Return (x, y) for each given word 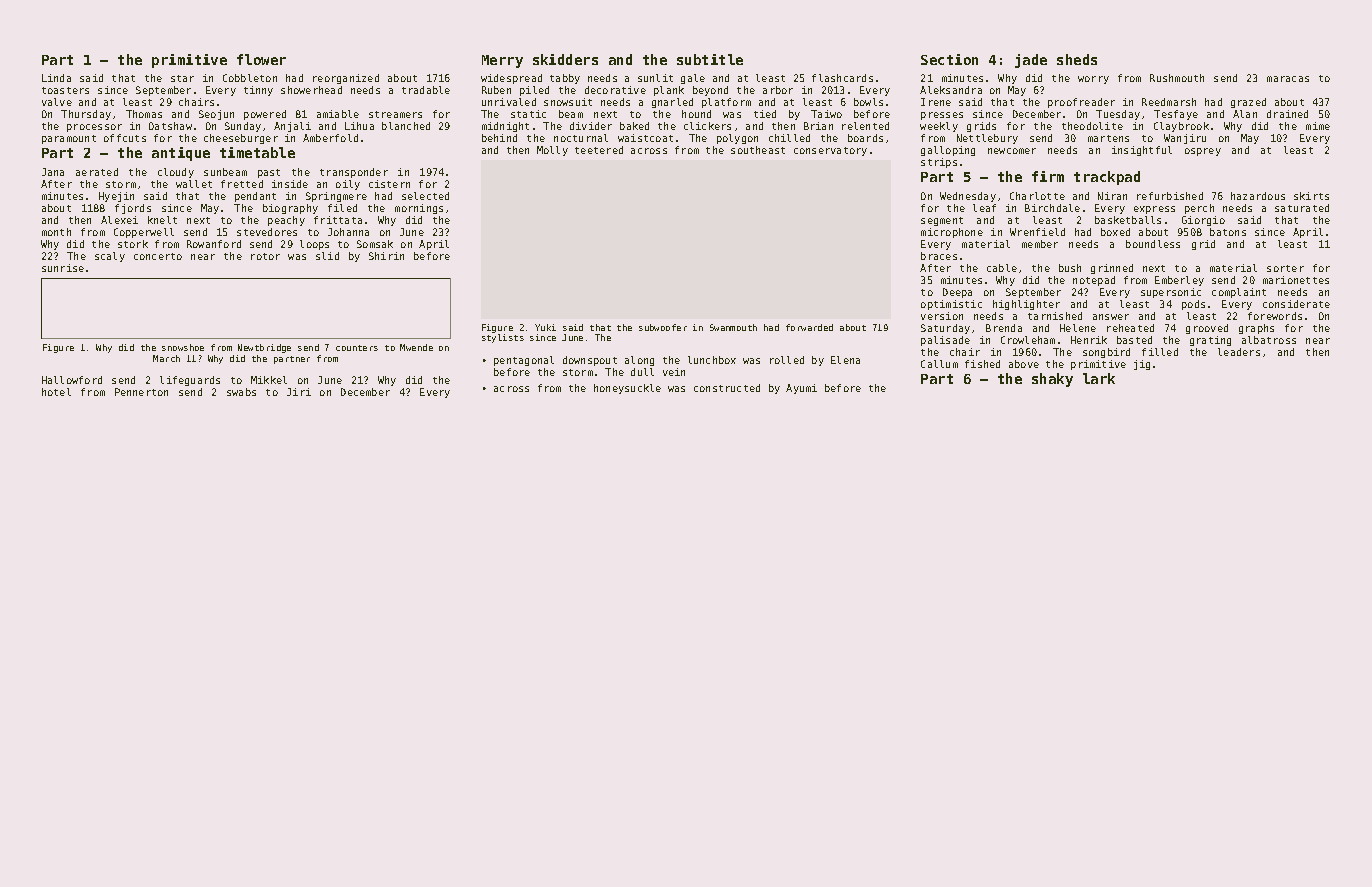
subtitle (710, 59)
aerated (97, 172)
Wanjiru (1185, 139)
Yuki (545, 327)
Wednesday (968, 197)
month (56, 232)
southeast (758, 150)
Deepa (957, 293)
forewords (1275, 316)
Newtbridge (264, 348)
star (182, 78)
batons (1228, 232)
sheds (1077, 59)
